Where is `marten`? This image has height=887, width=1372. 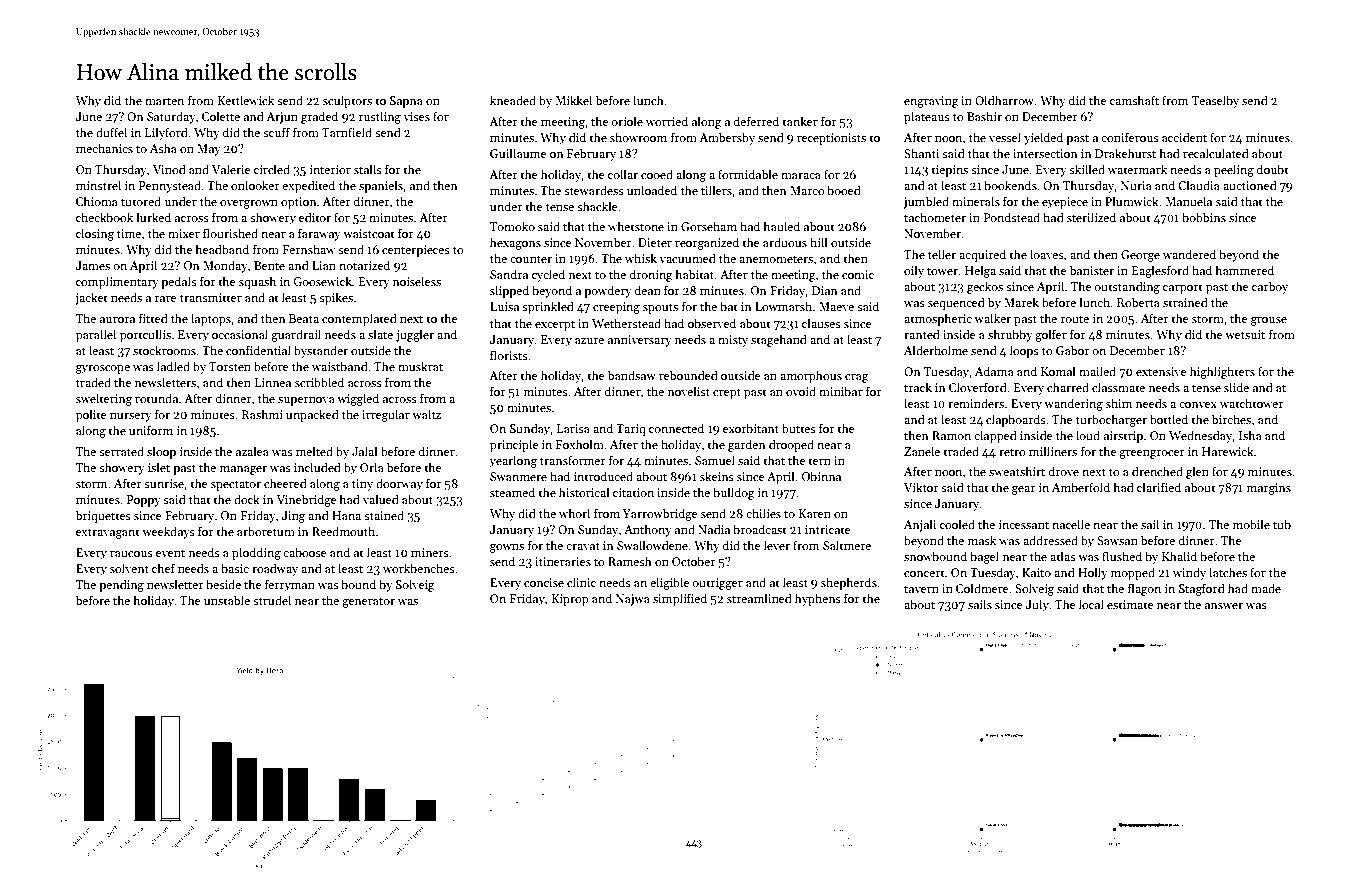
marten is located at coordinates (164, 101).
